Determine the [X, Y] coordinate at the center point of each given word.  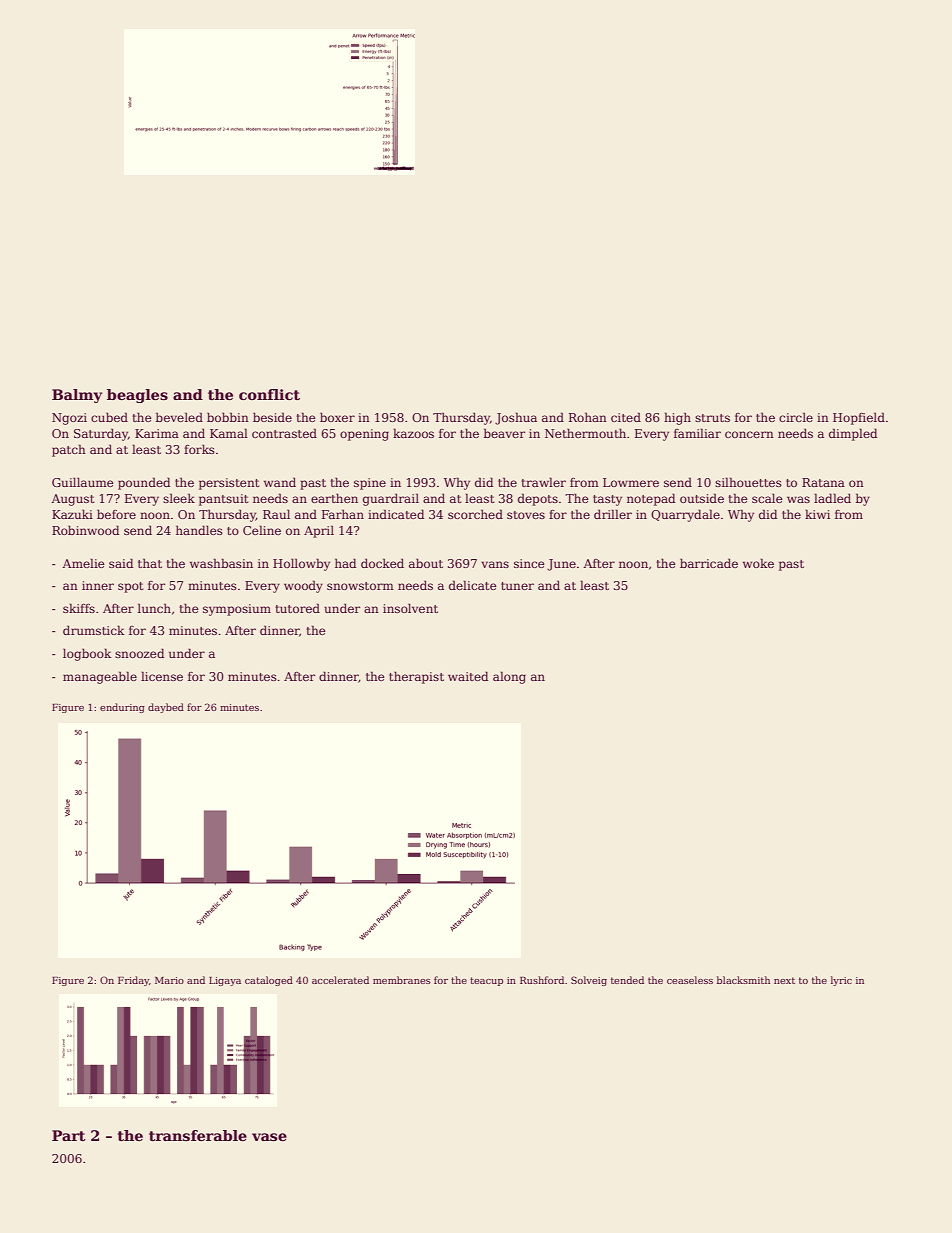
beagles [137, 396]
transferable [198, 1135]
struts [712, 418]
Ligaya [225, 981]
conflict [269, 394]
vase [269, 1137]
